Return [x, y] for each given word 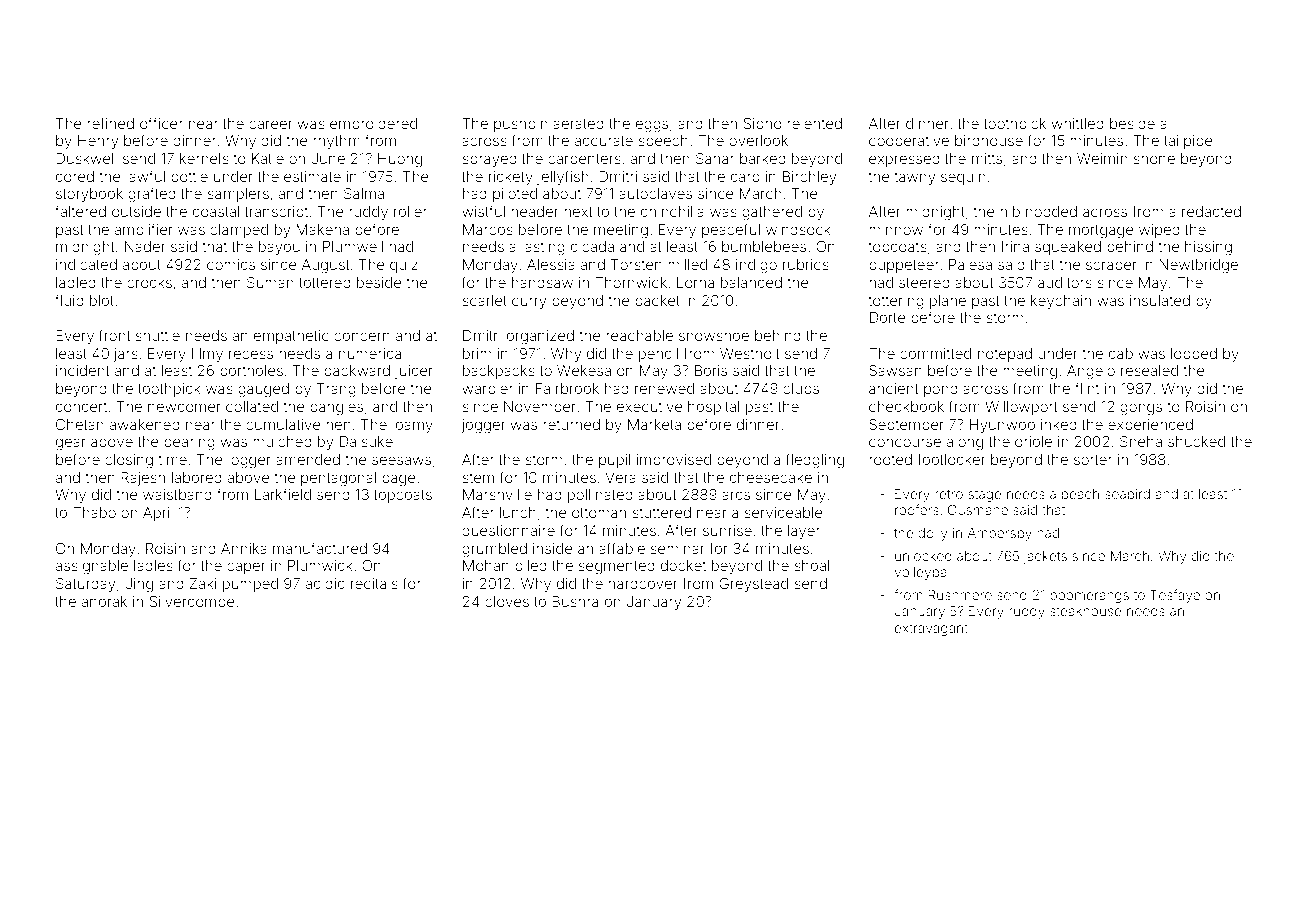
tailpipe [1188, 142]
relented [814, 123]
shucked [1196, 441]
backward [357, 370]
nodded [1051, 211]
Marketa [654, 424]
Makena [322, 229]
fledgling [815, 461]
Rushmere [960, 595]
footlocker [951, 459]
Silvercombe [192, 601]
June [328, 158]
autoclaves [655, 193]
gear [71, 444]
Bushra [575, 601]
